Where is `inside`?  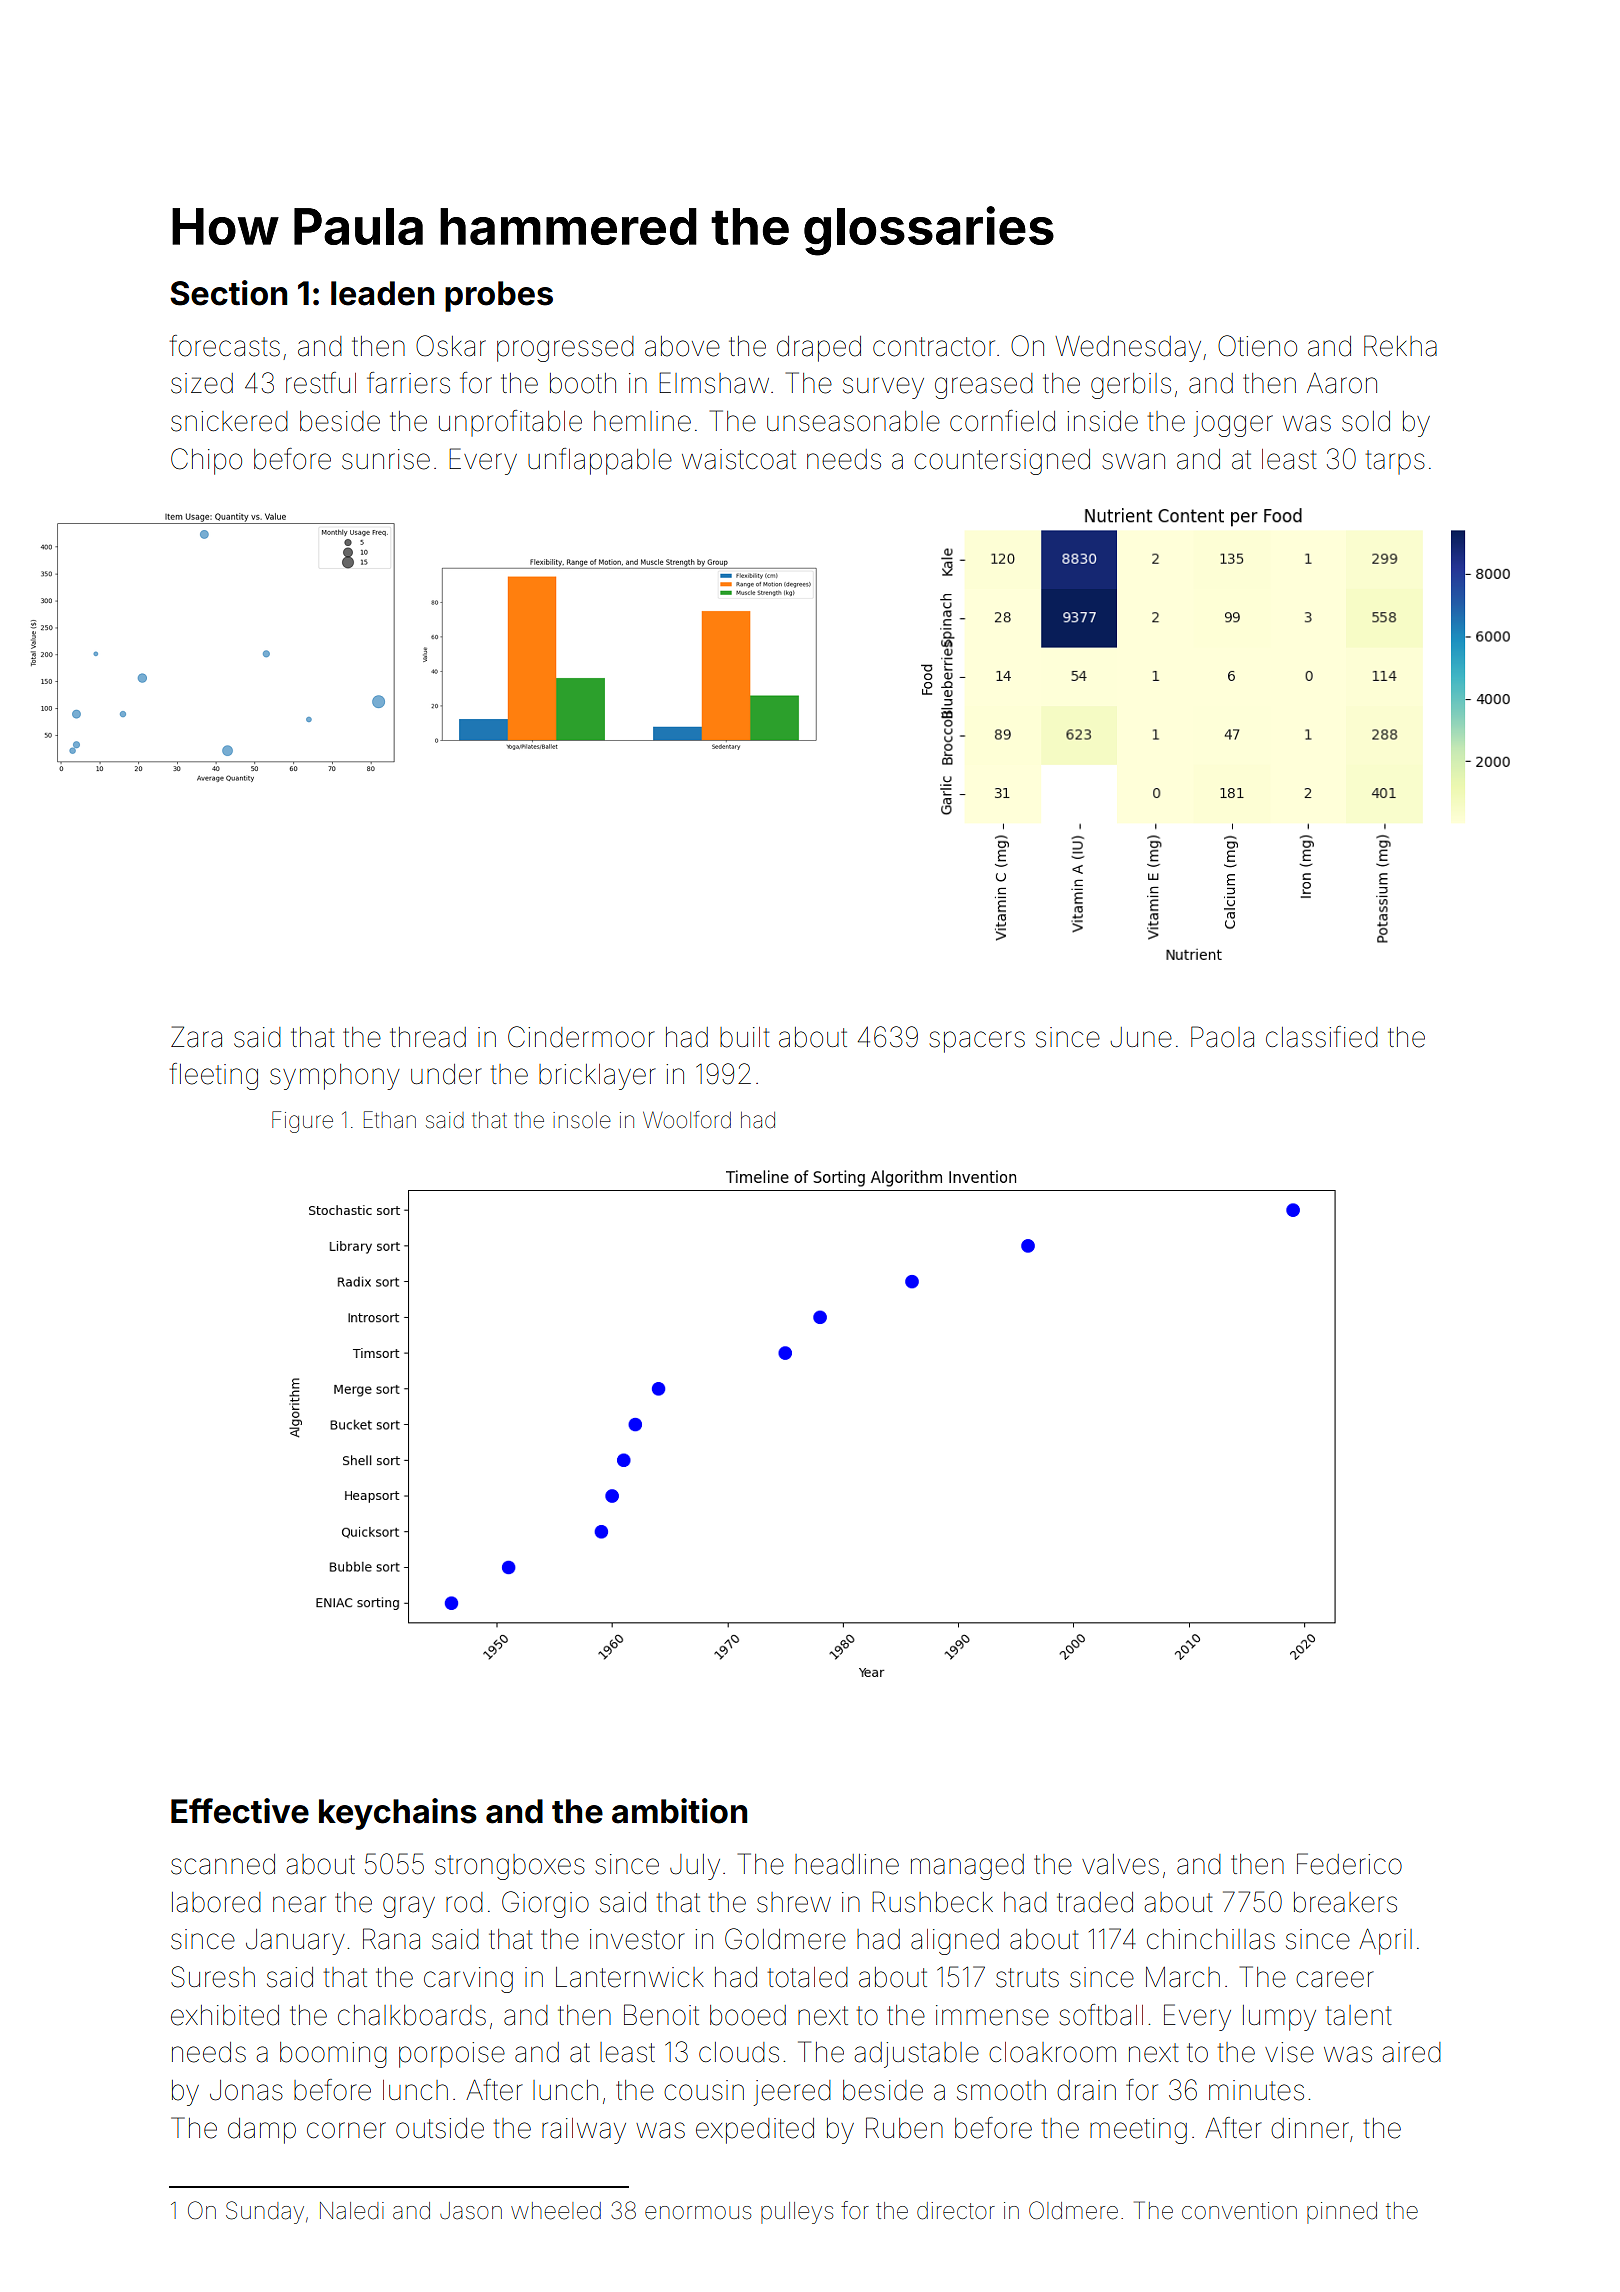
inside is located at coordinates (1102, 421).
